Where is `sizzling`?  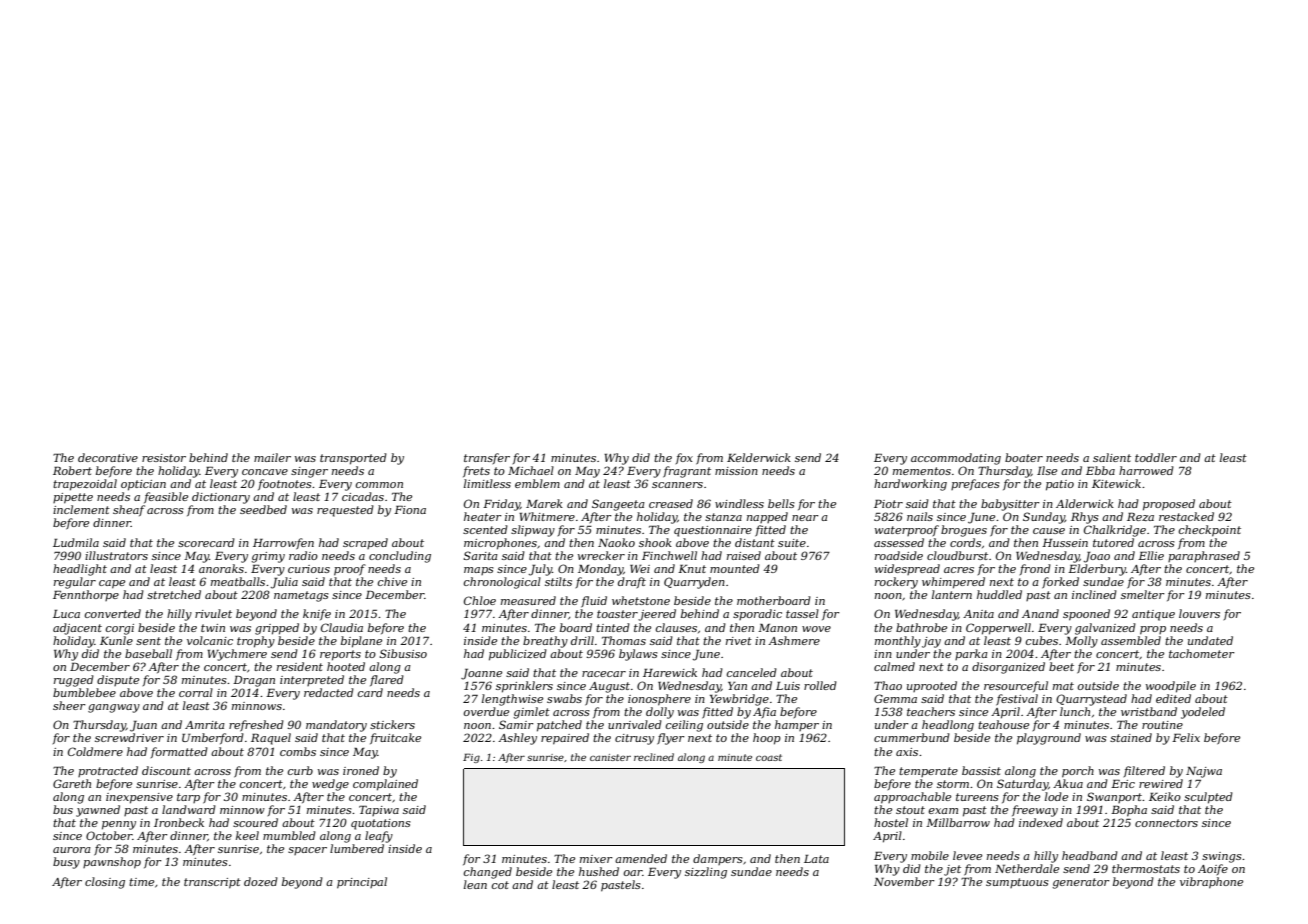 sizzling is located at coordinates (706, 873).
